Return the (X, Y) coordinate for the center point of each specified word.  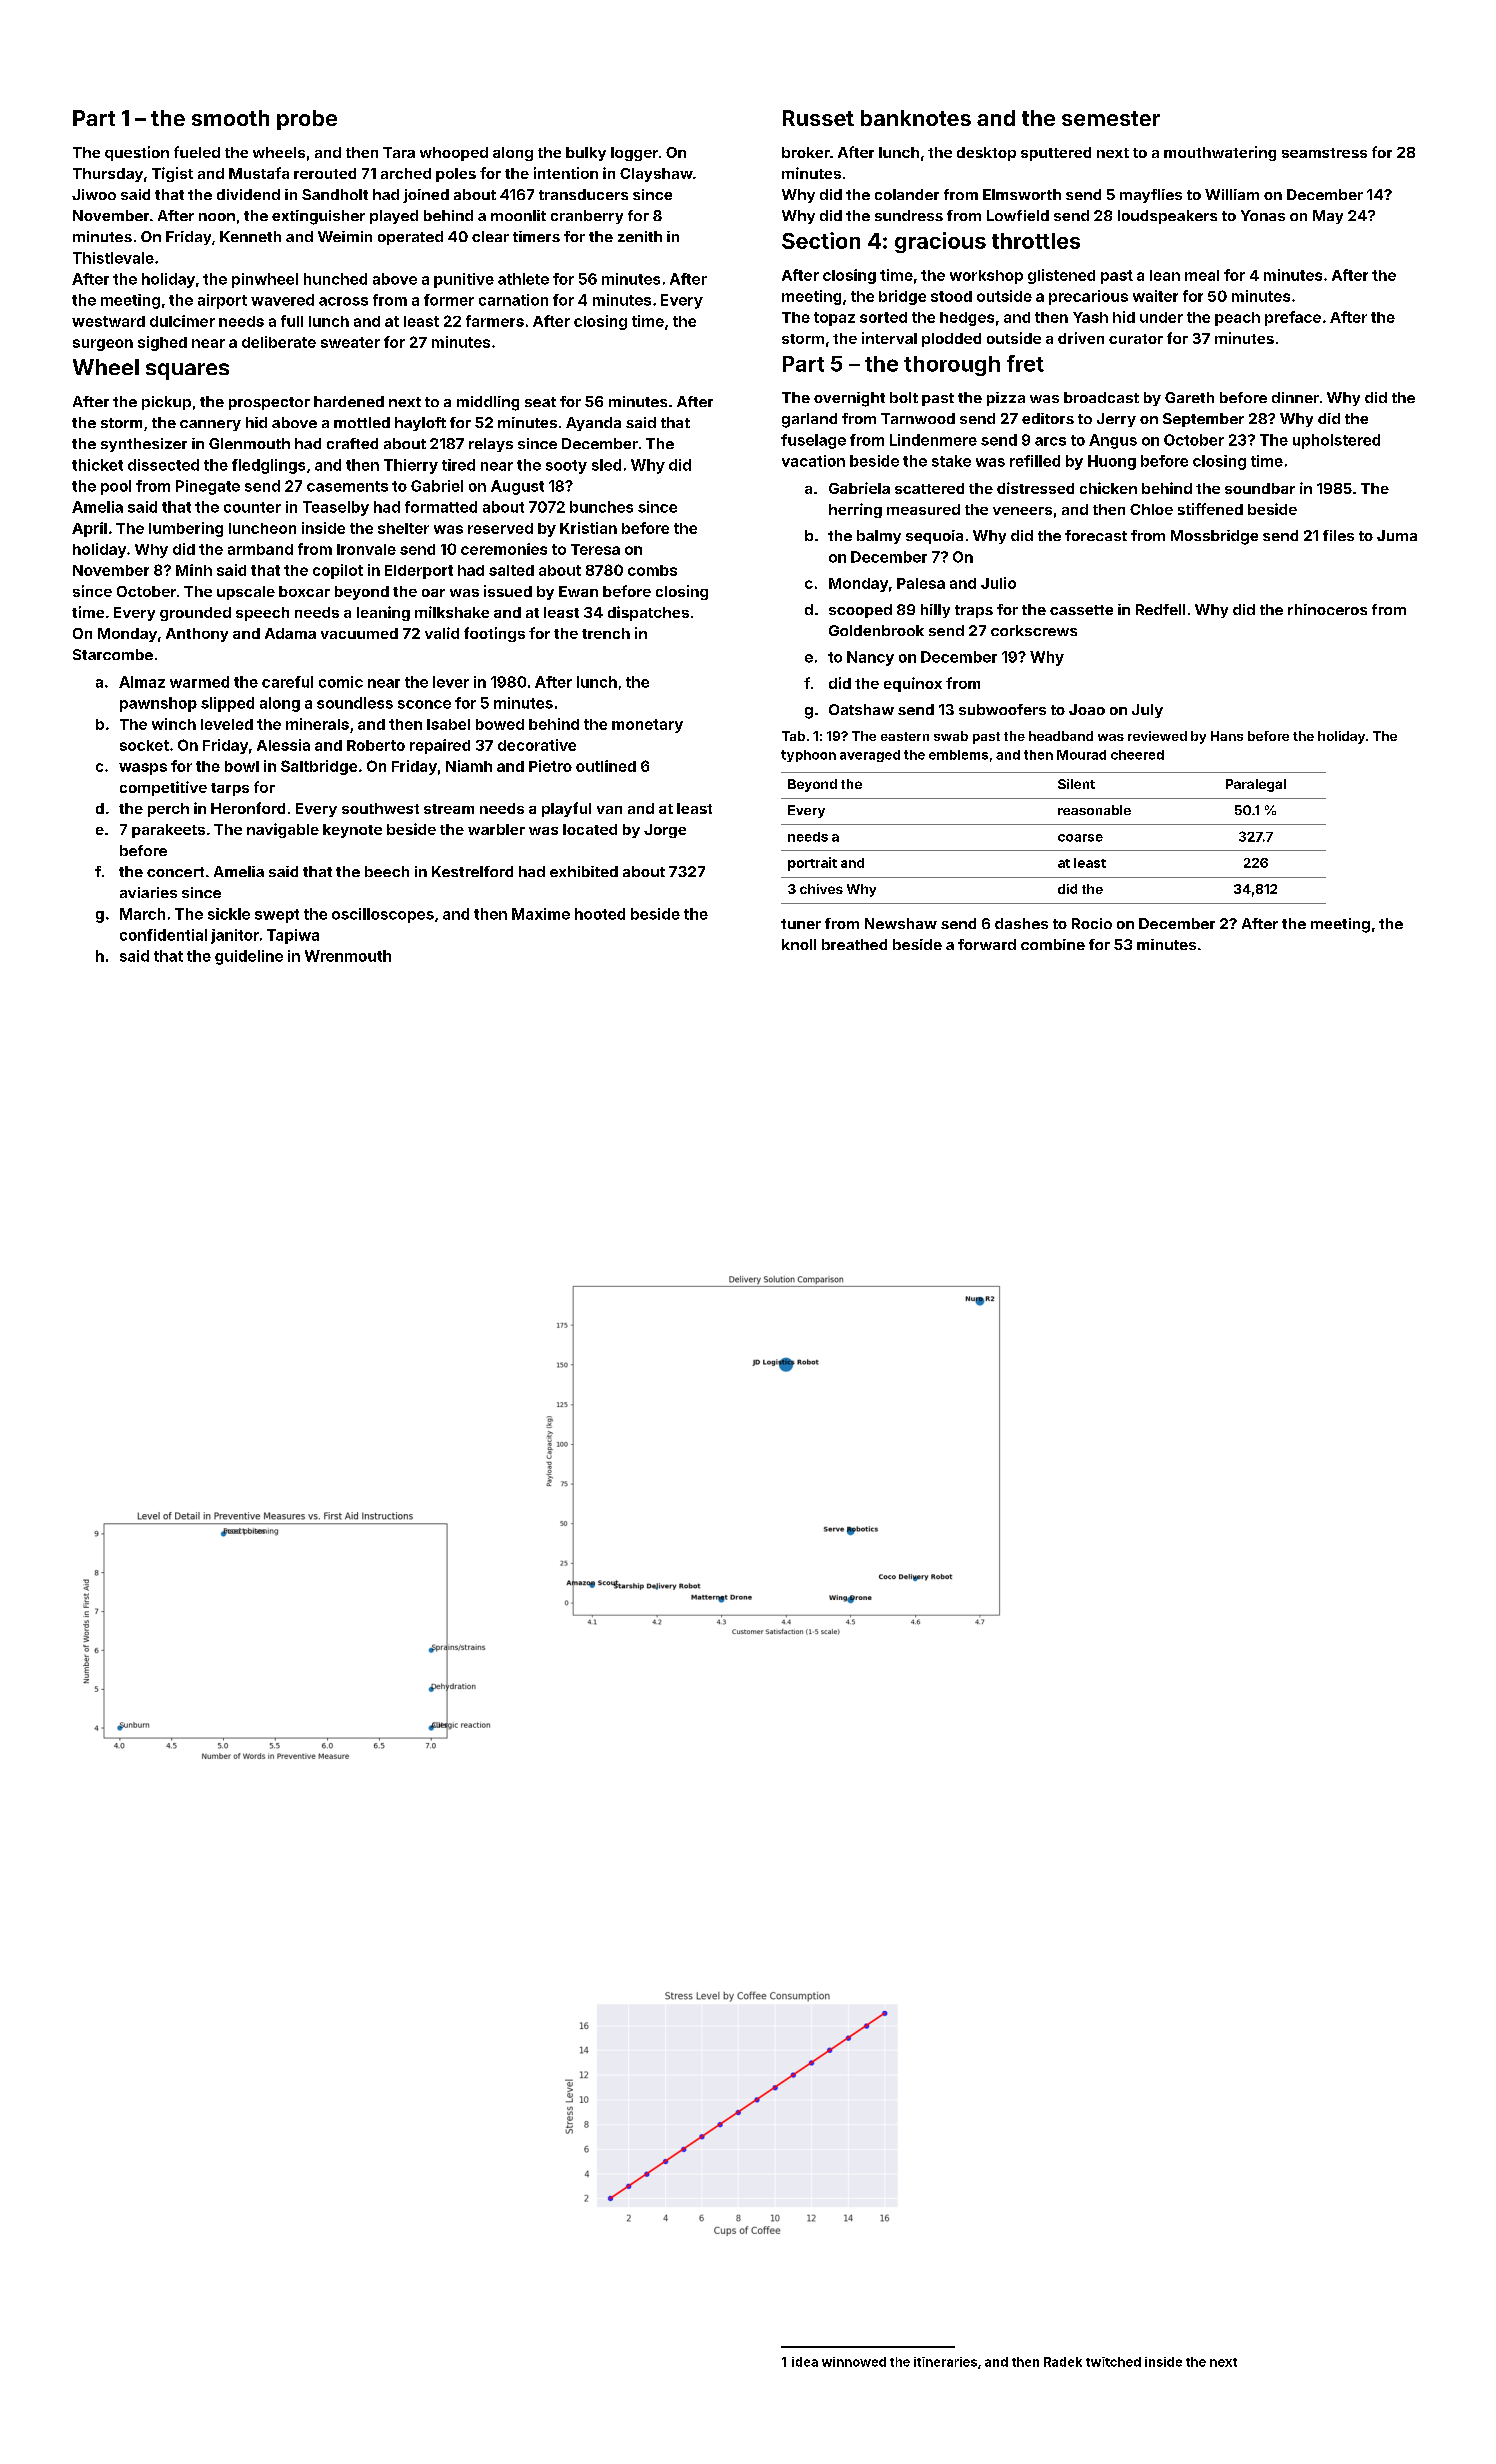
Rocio (1092, 923)
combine (1053, 944)
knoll (799, 944)
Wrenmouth (348, 956)
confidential (163, 935)
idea (805, 2362)
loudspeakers (1167, 217)
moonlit (518, 215)
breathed (854, 944)
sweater (350, 342)
